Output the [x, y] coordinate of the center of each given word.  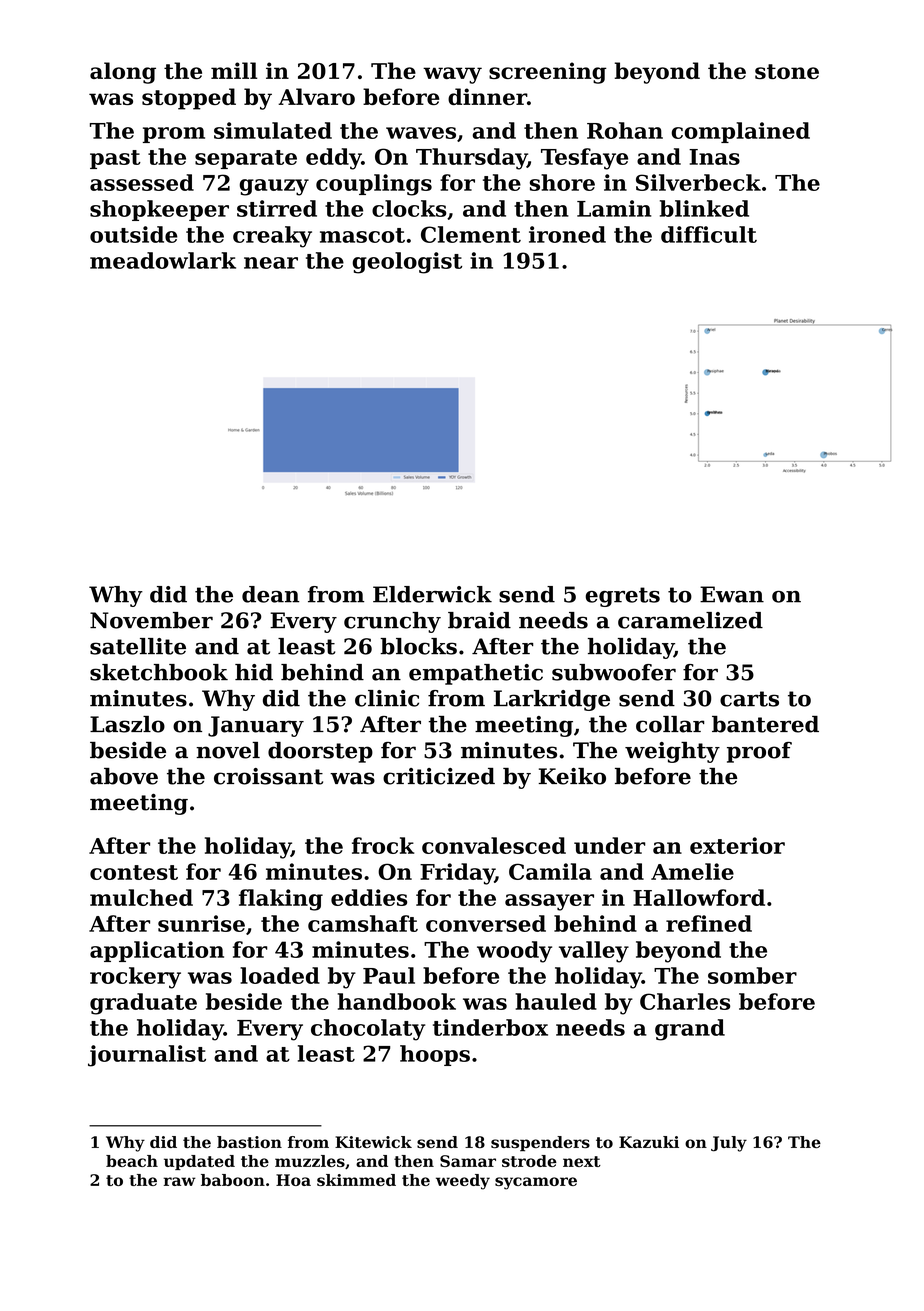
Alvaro [316, 96]
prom [174, 135]
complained [741, 132]
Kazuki [649, 1142]
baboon [233, 1180]
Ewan [732, 594]
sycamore [536, 1183]
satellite [138, 646]
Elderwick [432, 594]
